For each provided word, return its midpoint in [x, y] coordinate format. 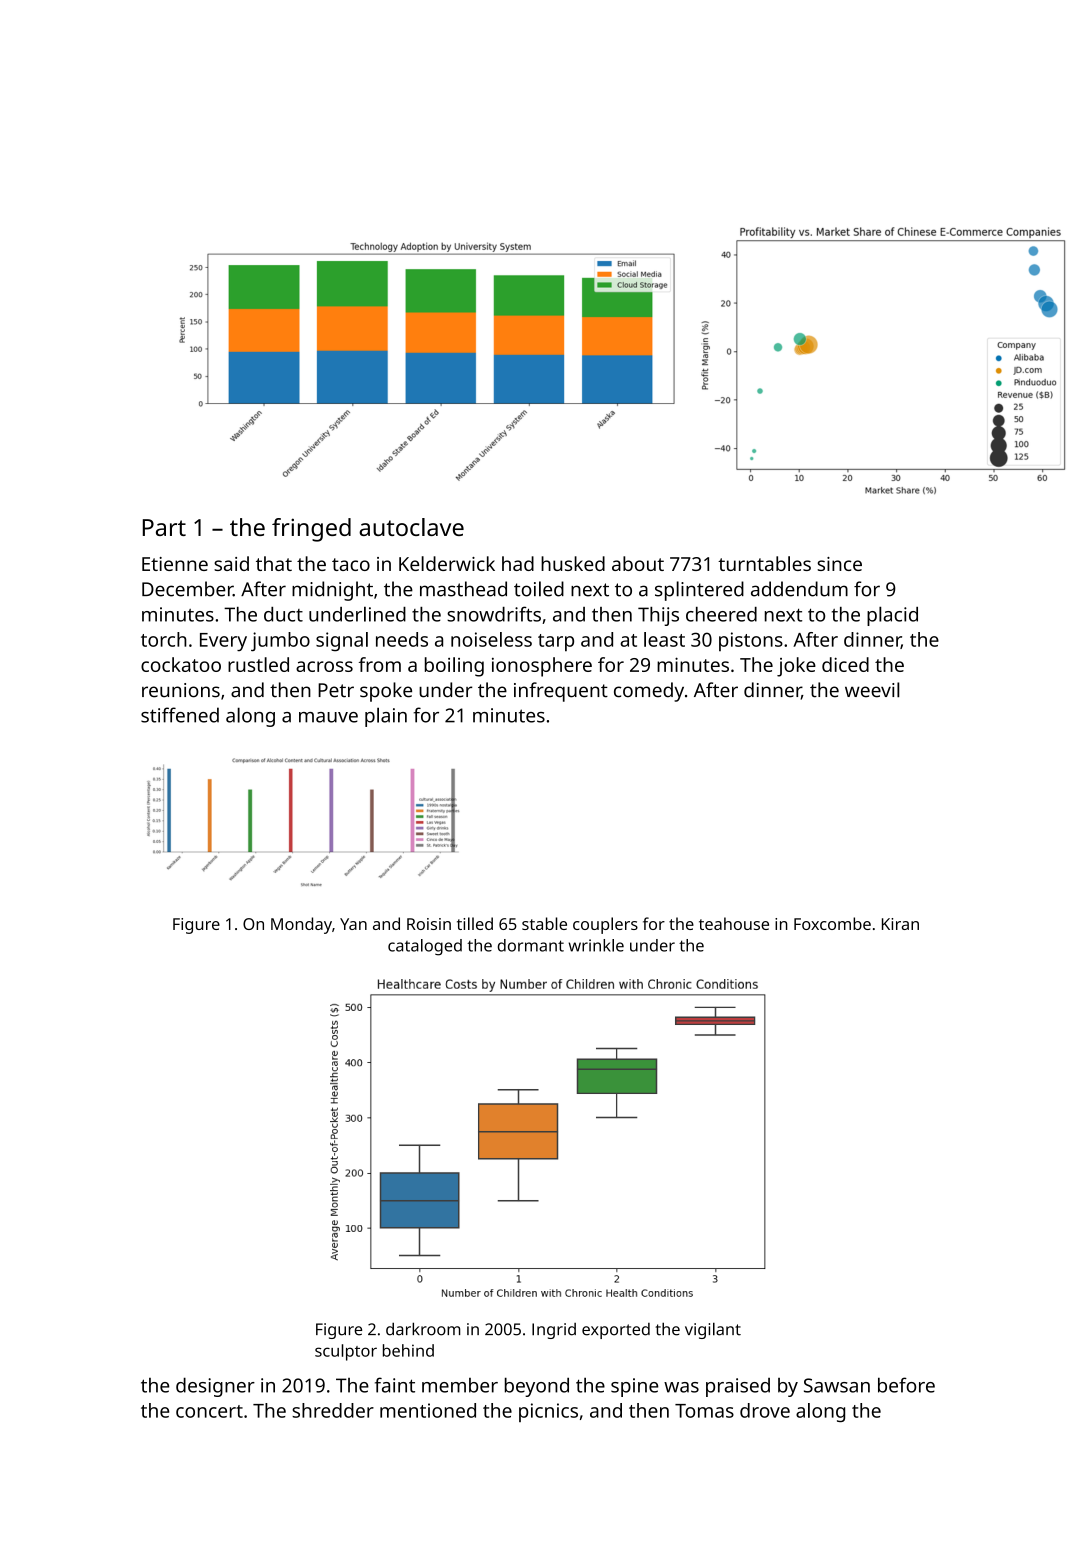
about [638, 563]
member [460, 1385]
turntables [764, 563]
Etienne [175, 564]
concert [209, 1411]
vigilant [713, 1330]
